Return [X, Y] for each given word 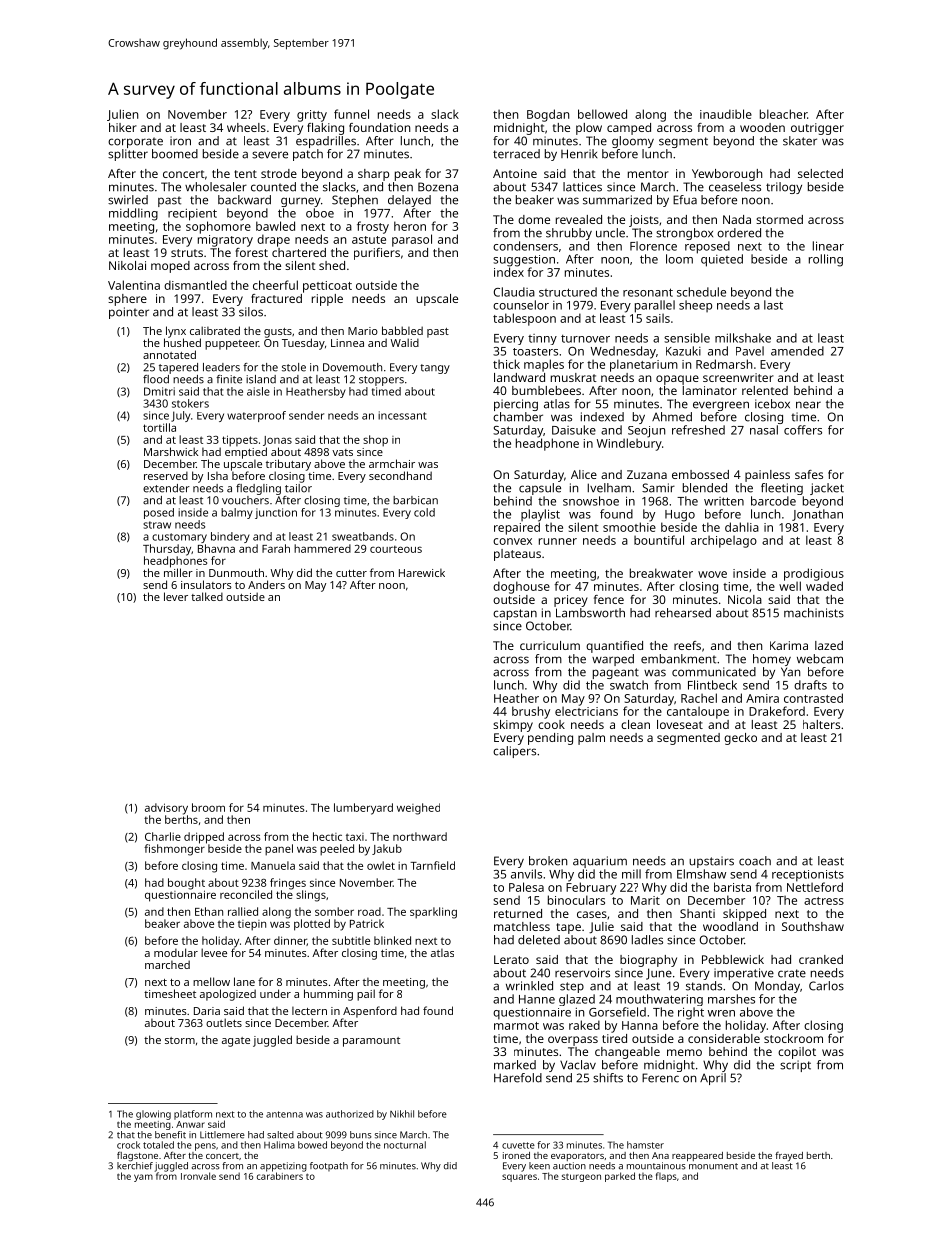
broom [208, 807]
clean [635, 724]
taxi [355, 837]
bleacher [783, 114]
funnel [351, 114]
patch [308, 155]
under [275, 993]
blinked [392, 940]
